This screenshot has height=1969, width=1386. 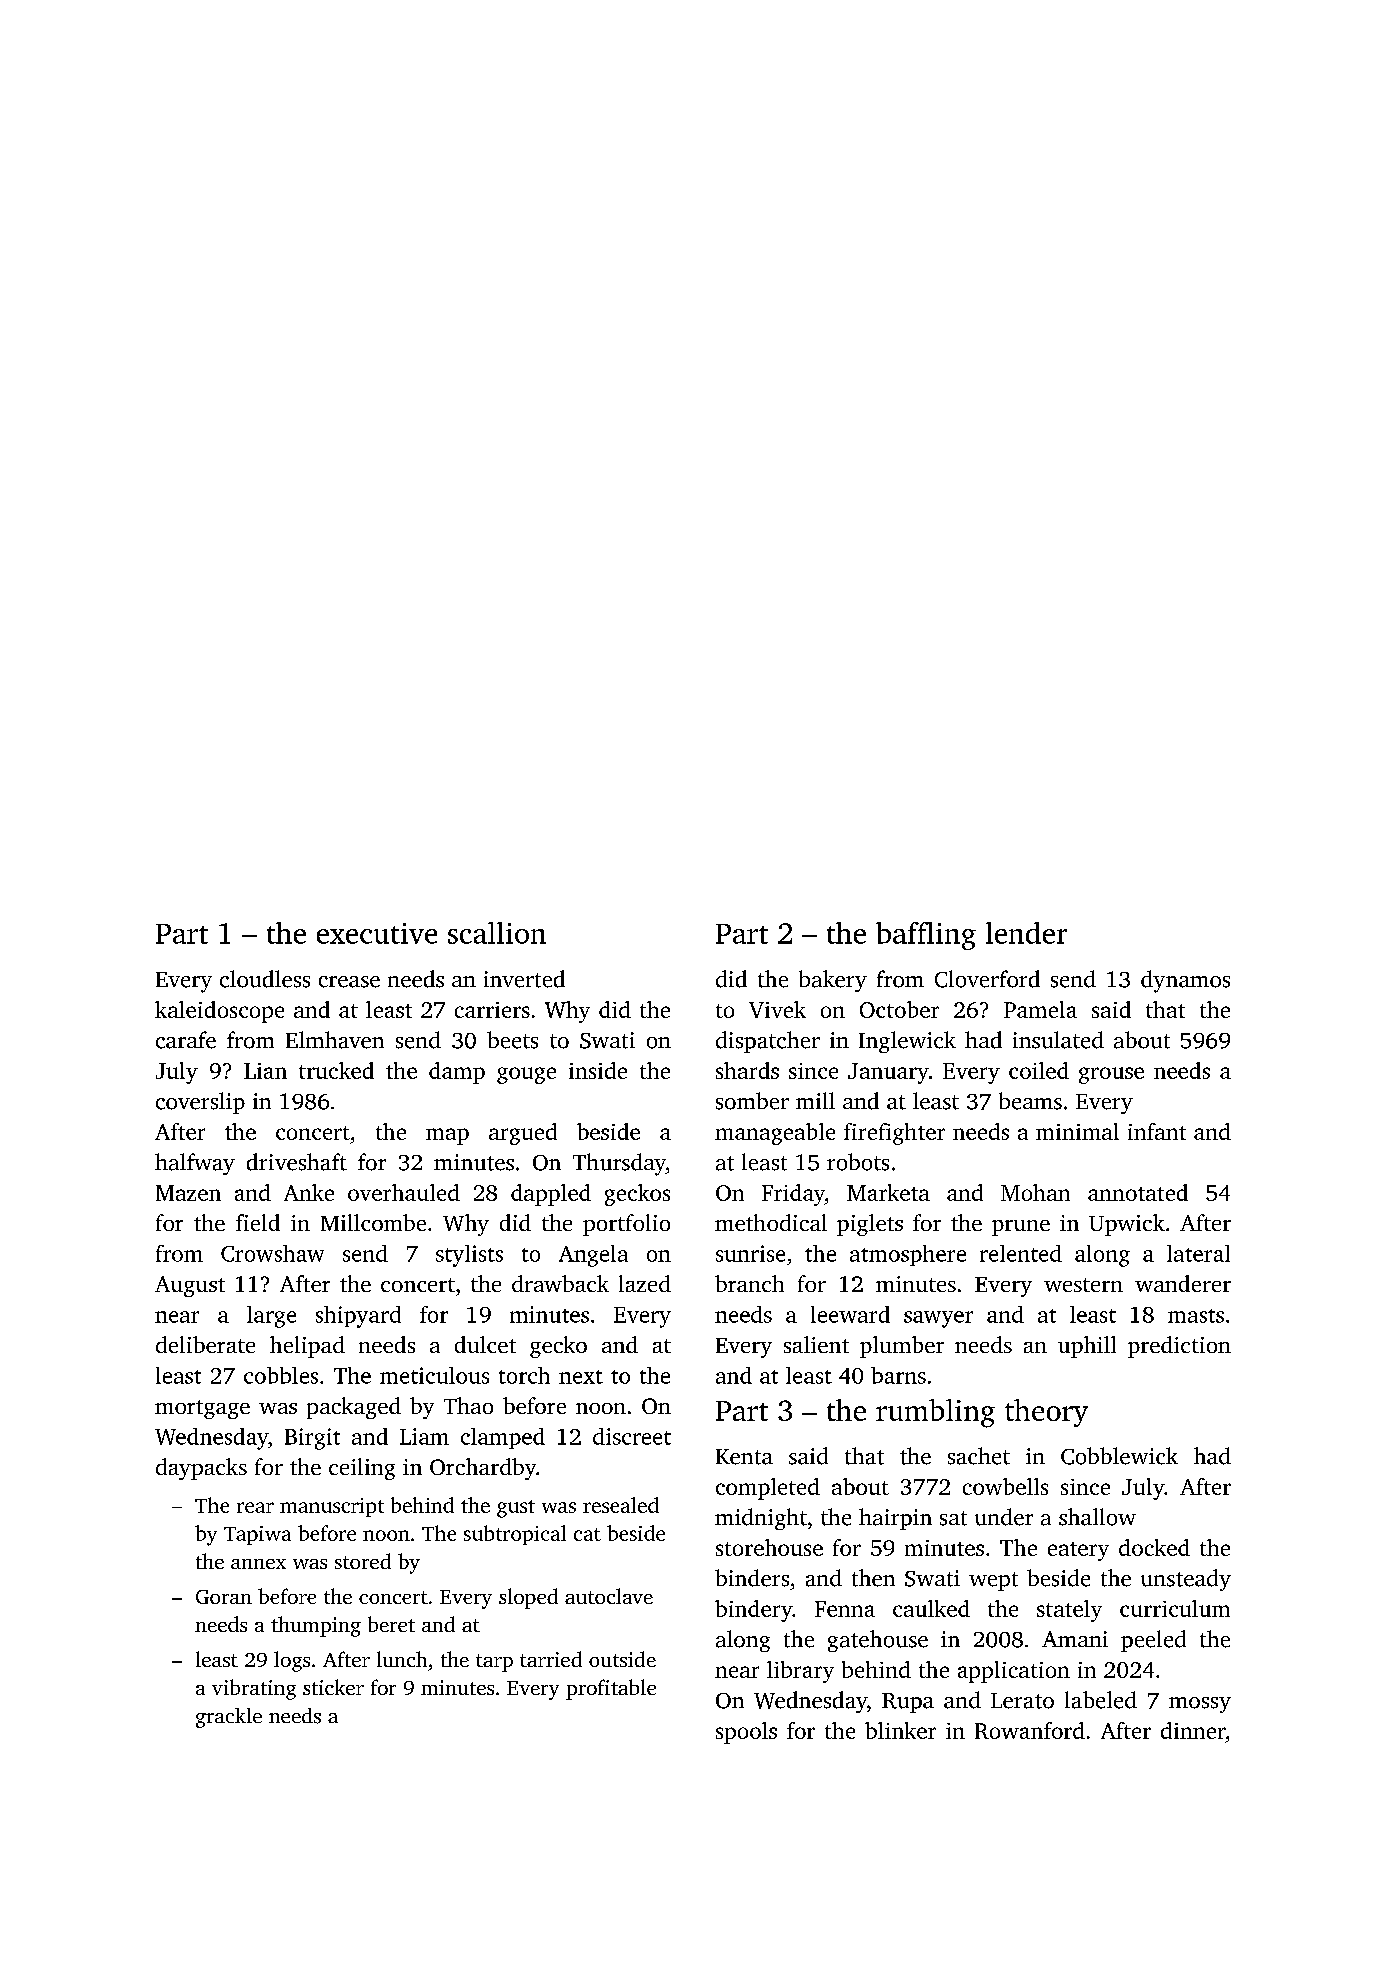 I want to click on coverslip, so click(x=200, y=1103).
